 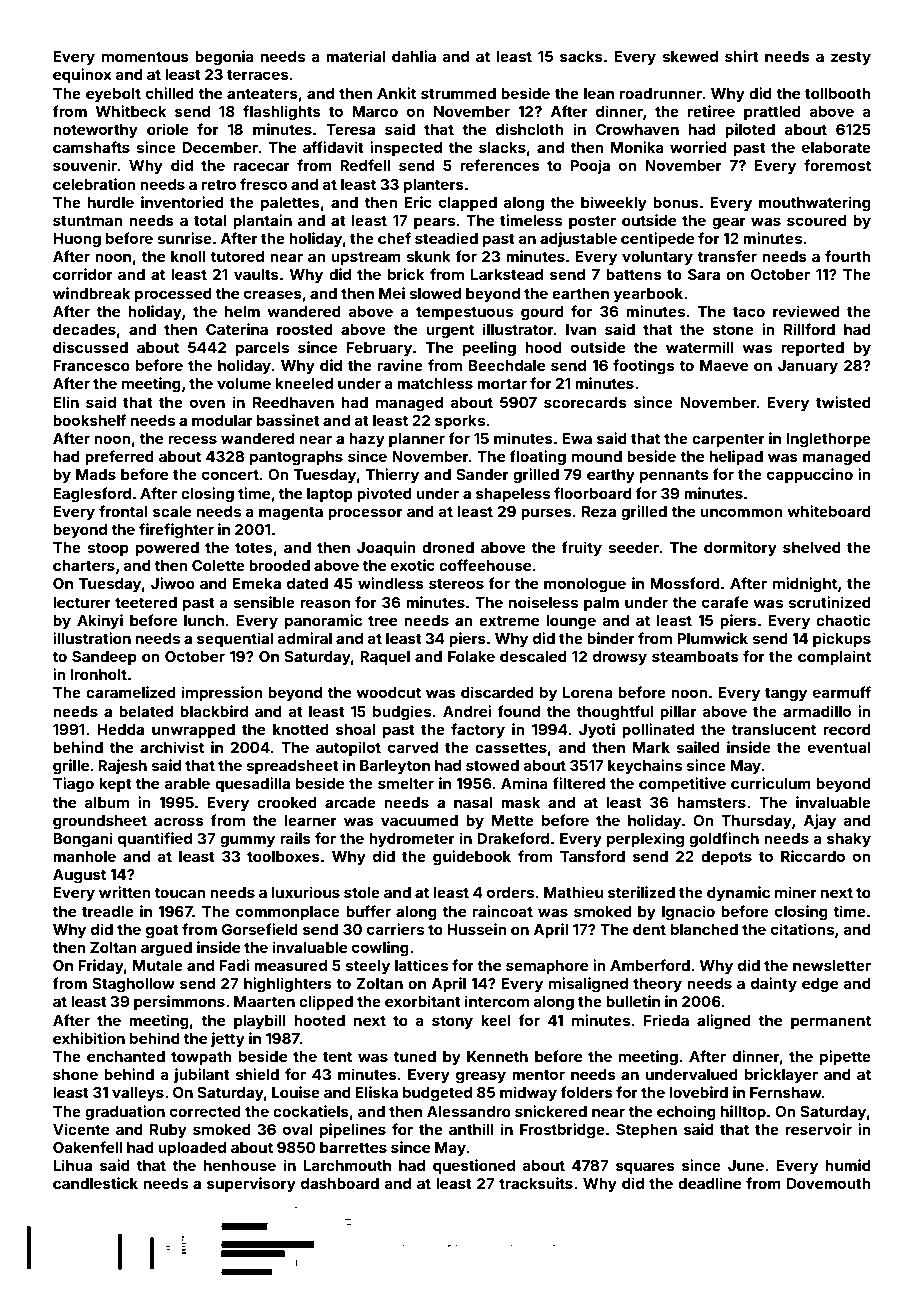 I want to click on Kenneth, so click(x=497, y=1056).
